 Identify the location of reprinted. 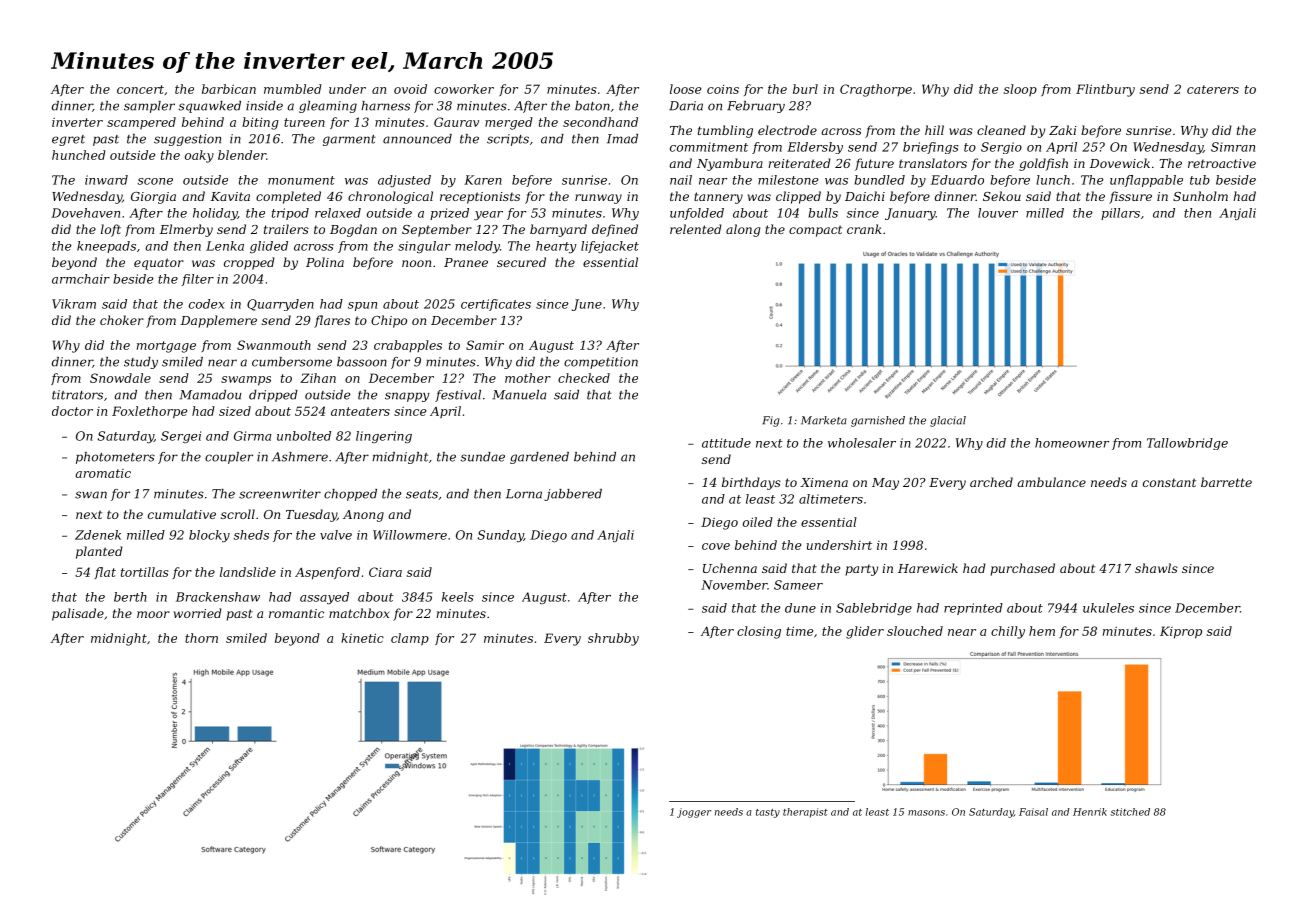
(973, 609).
